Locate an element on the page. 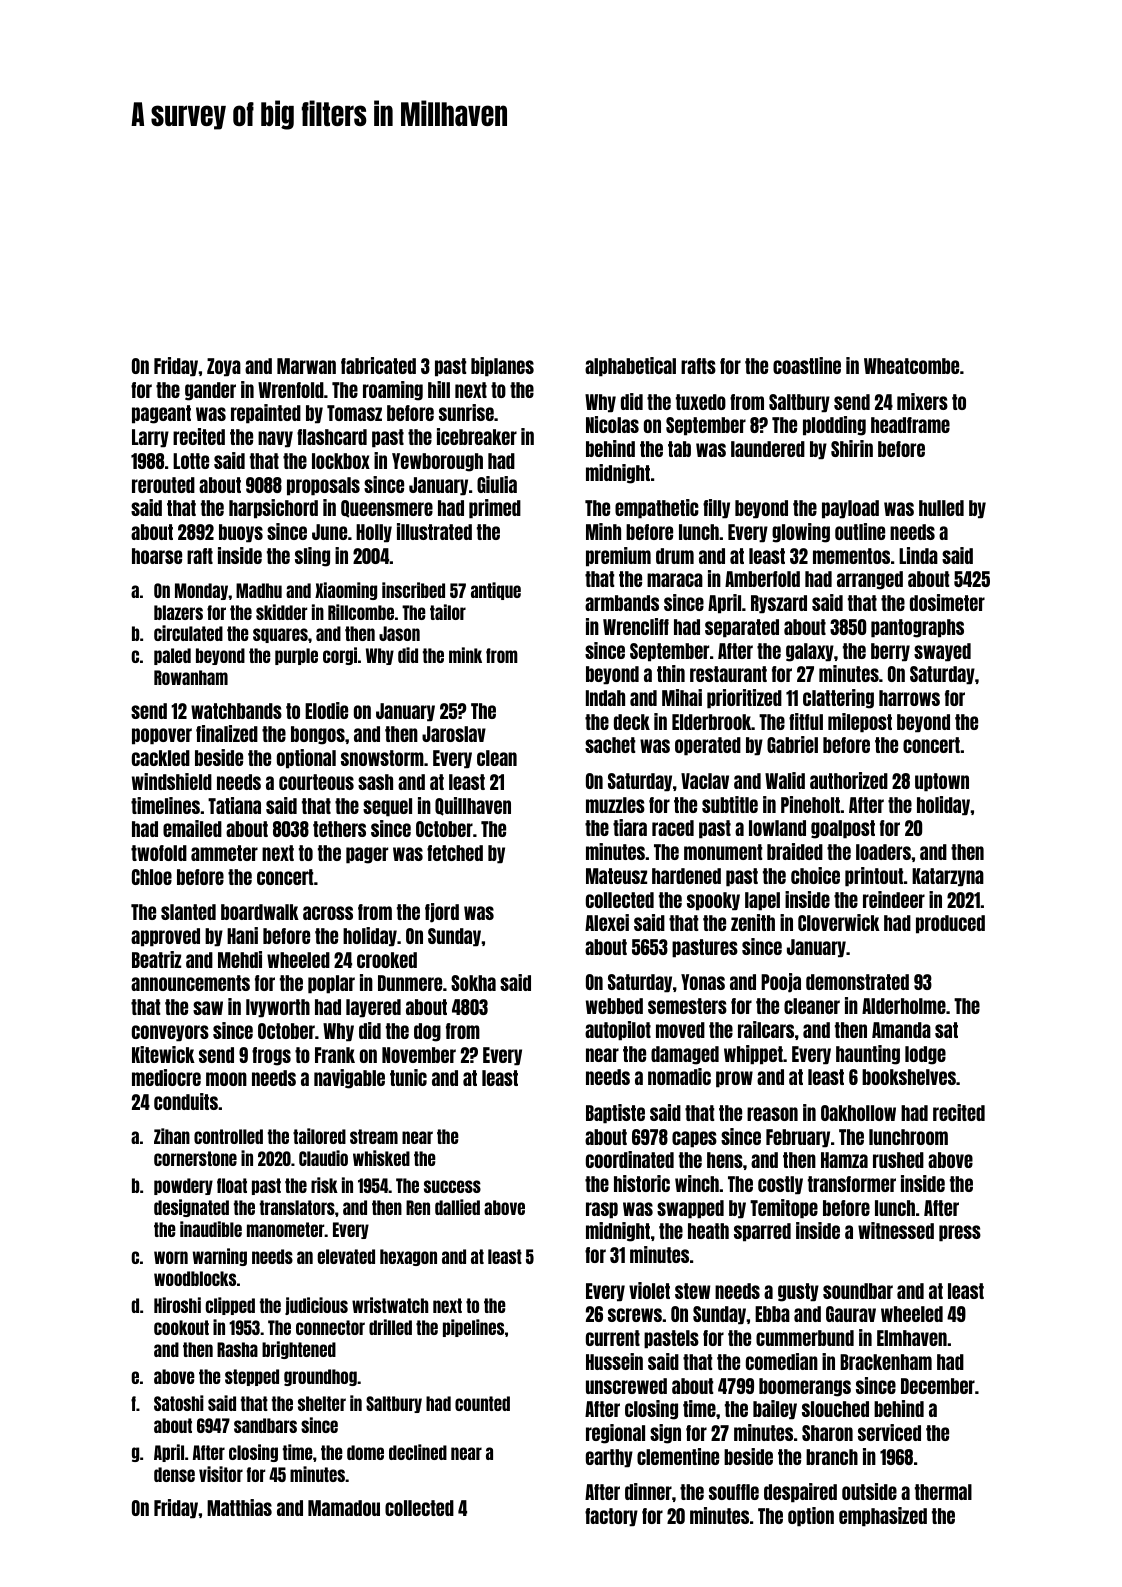  coastline is located at coordinates (807, 365).
